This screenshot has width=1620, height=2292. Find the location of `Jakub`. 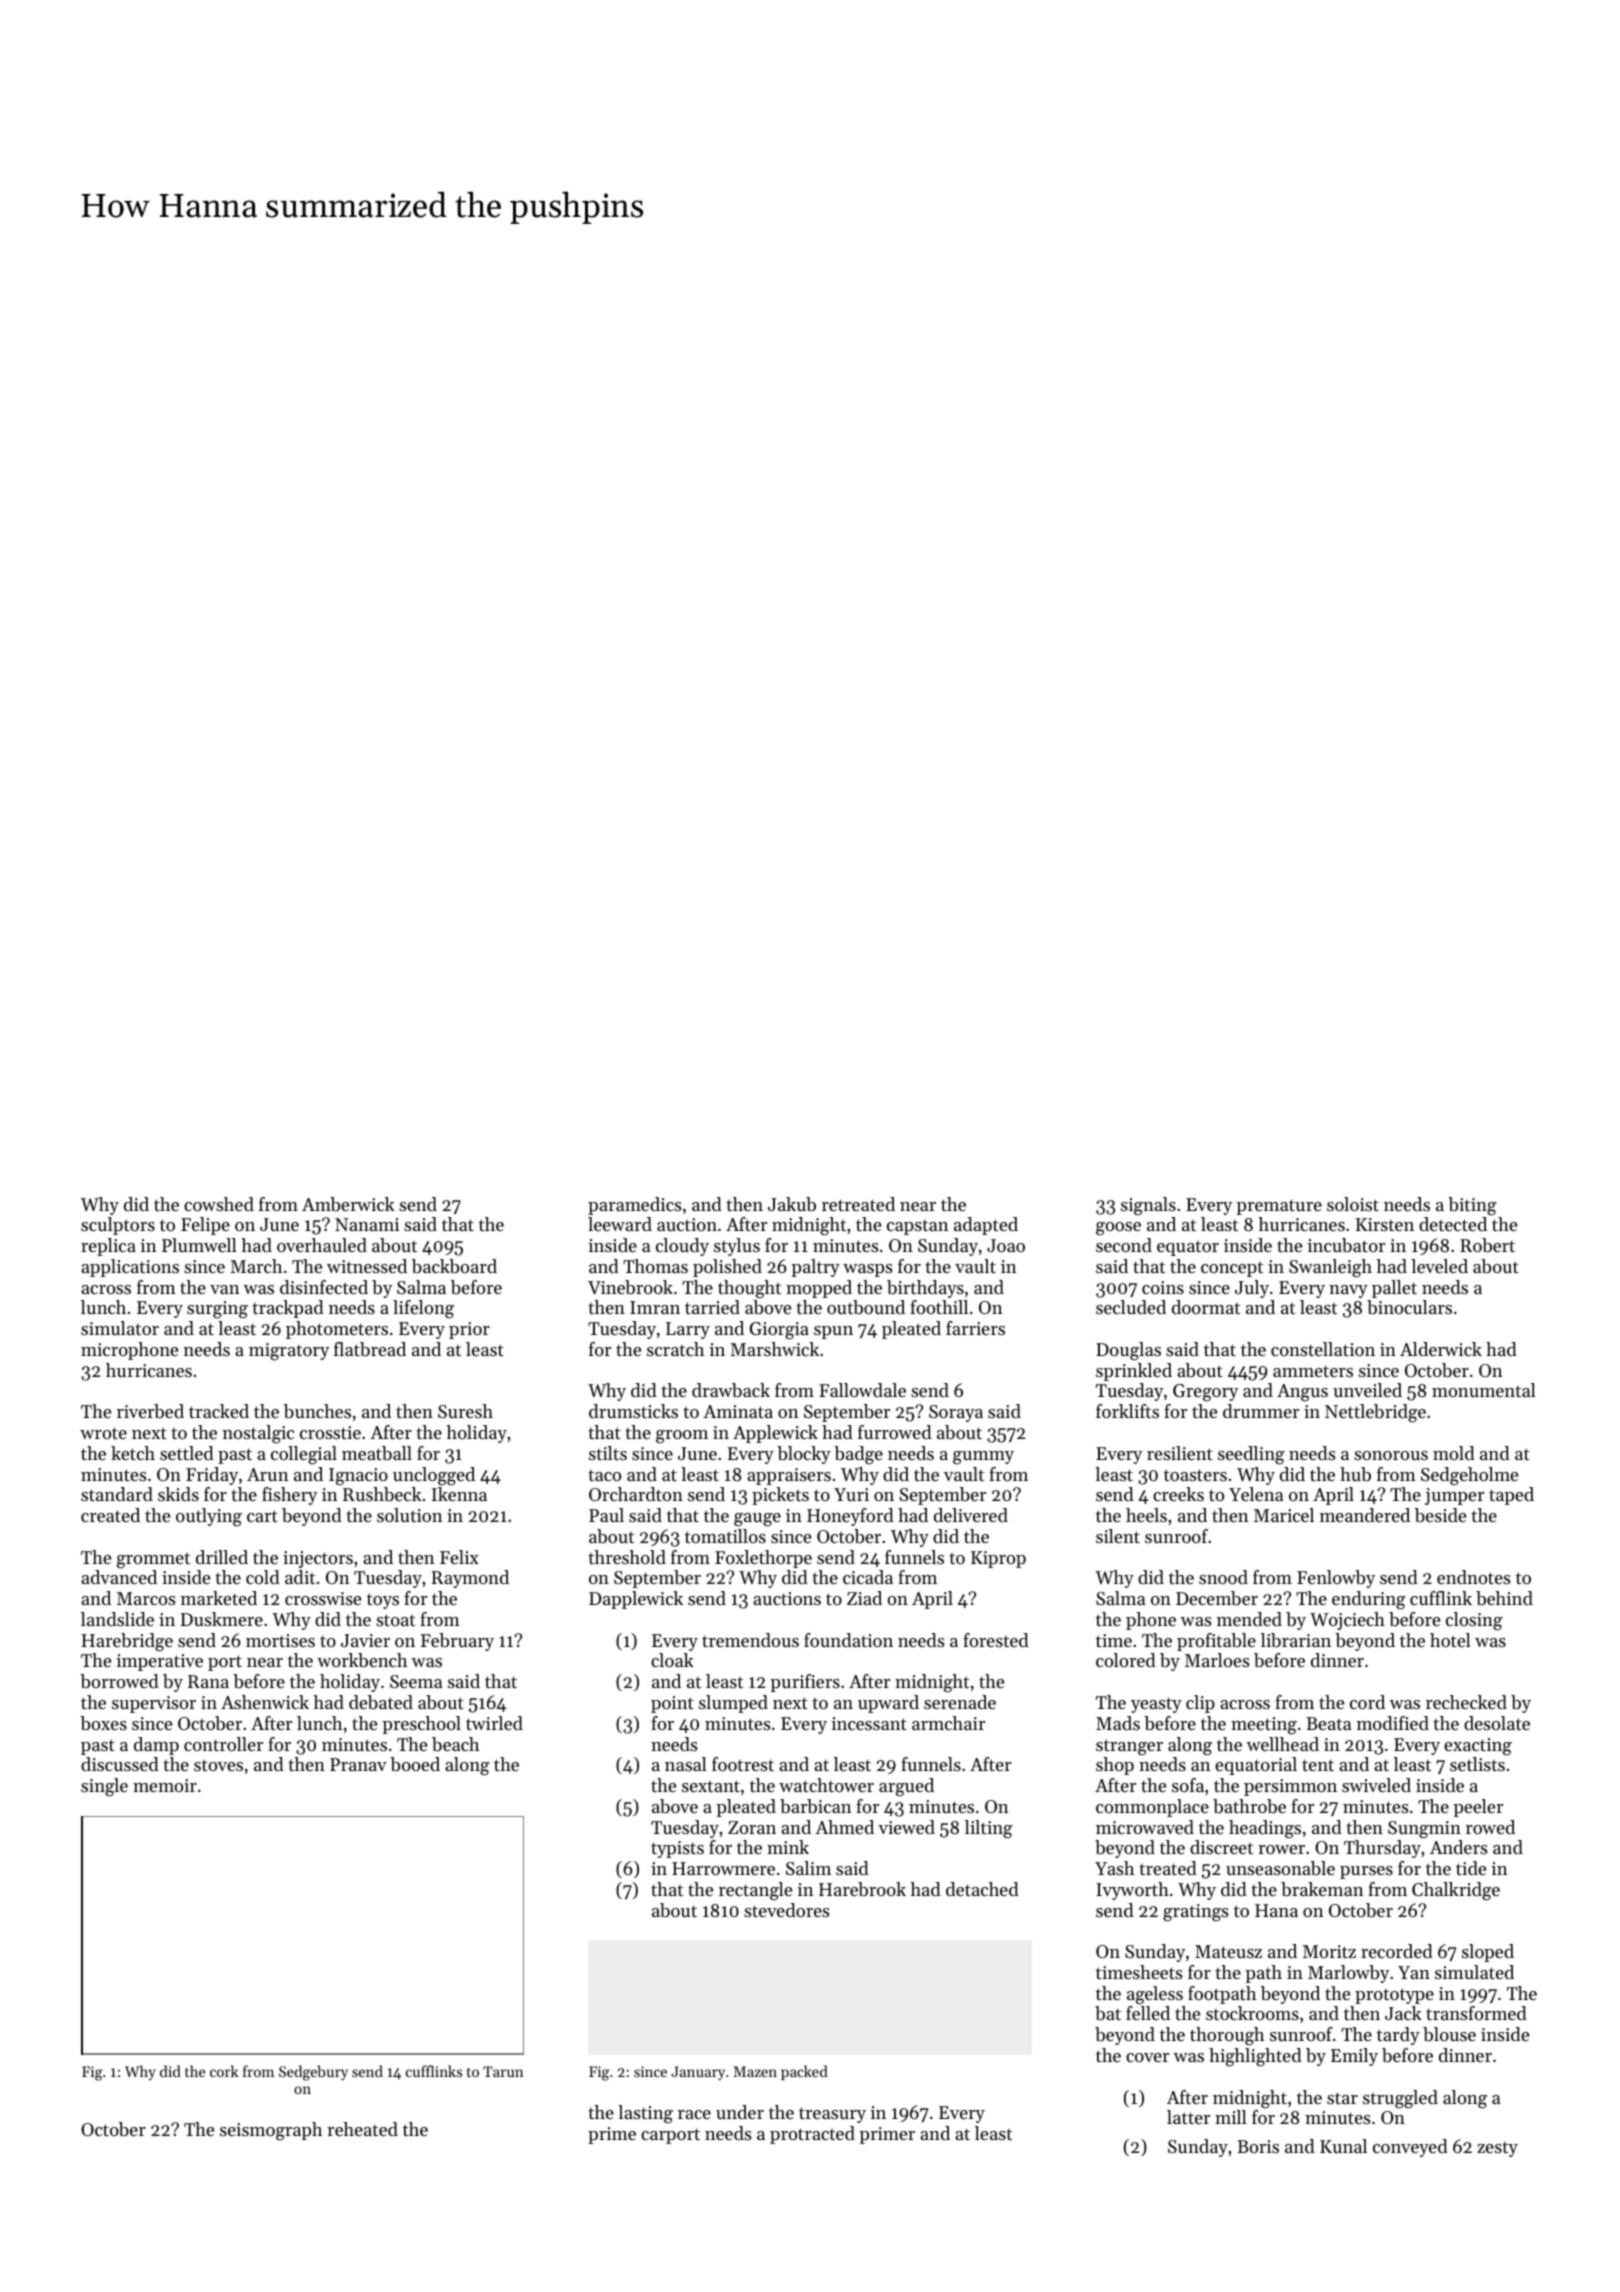

Jakub is located at coordinates (792, 1204).
